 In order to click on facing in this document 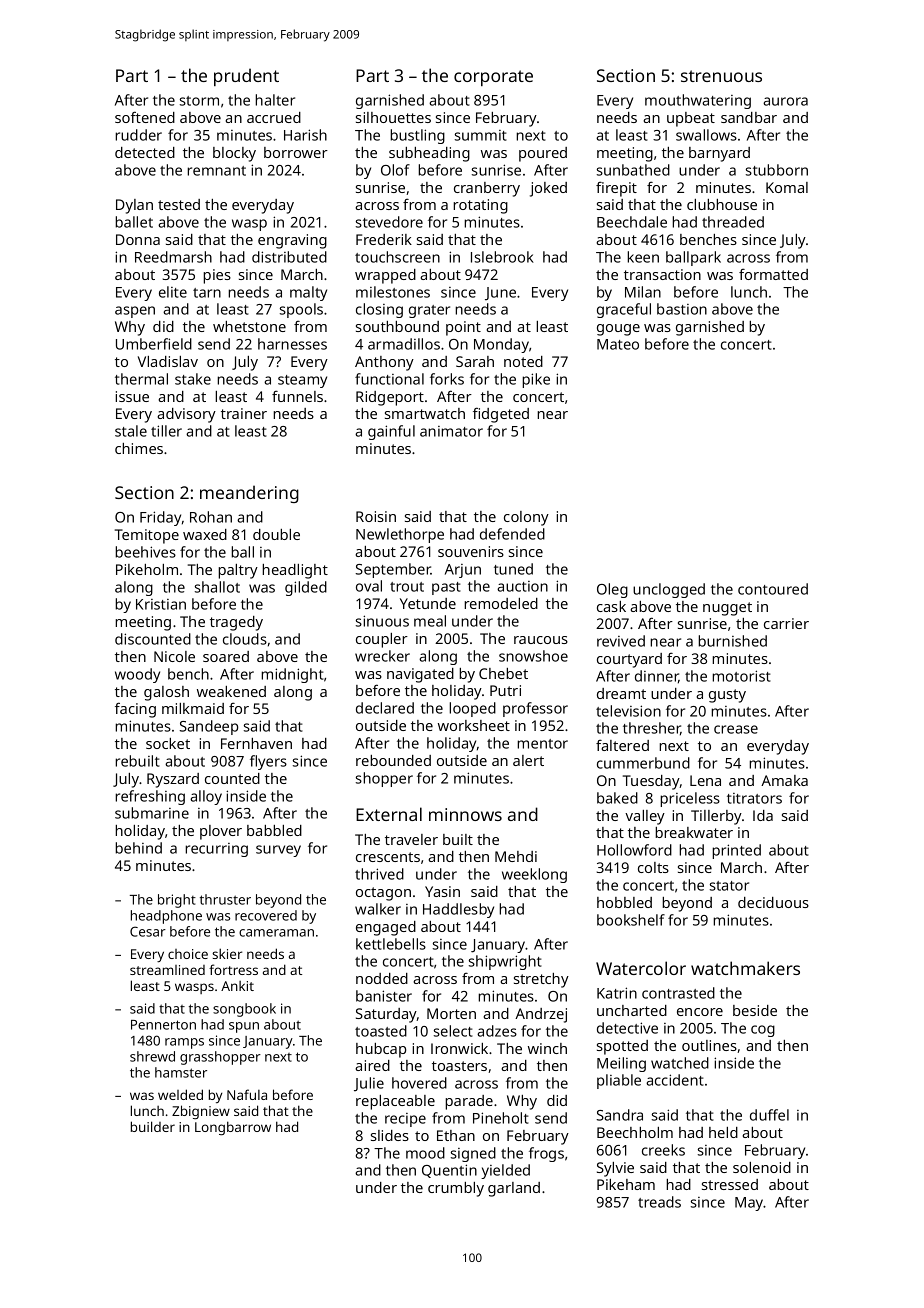, I will do `click(135, 710)`.
